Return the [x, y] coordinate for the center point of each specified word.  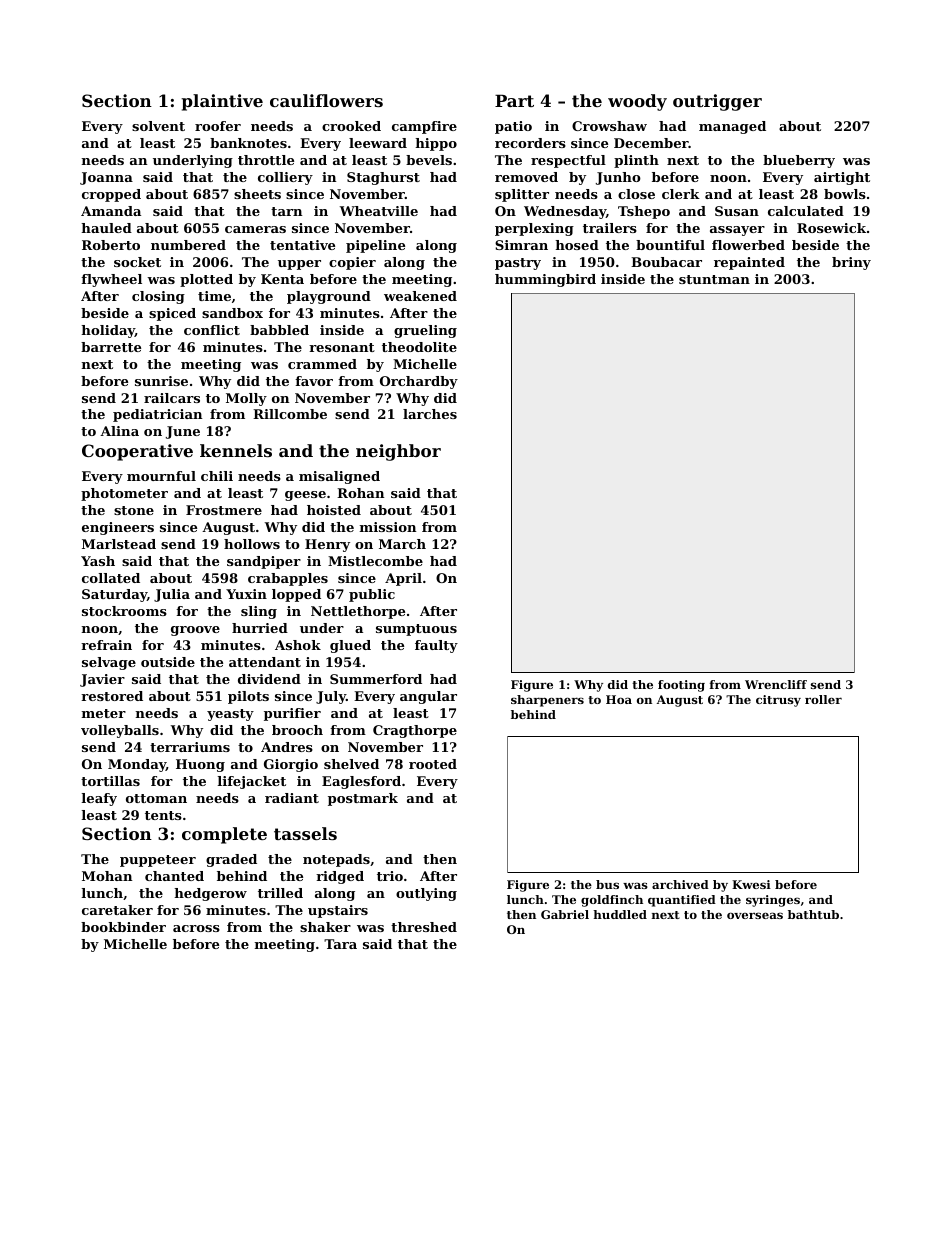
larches [430, 414]
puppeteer [158, 861]
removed [526, 177]
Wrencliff [776, 684]
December [651, 143]
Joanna [106, 178]
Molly [246, 399]
